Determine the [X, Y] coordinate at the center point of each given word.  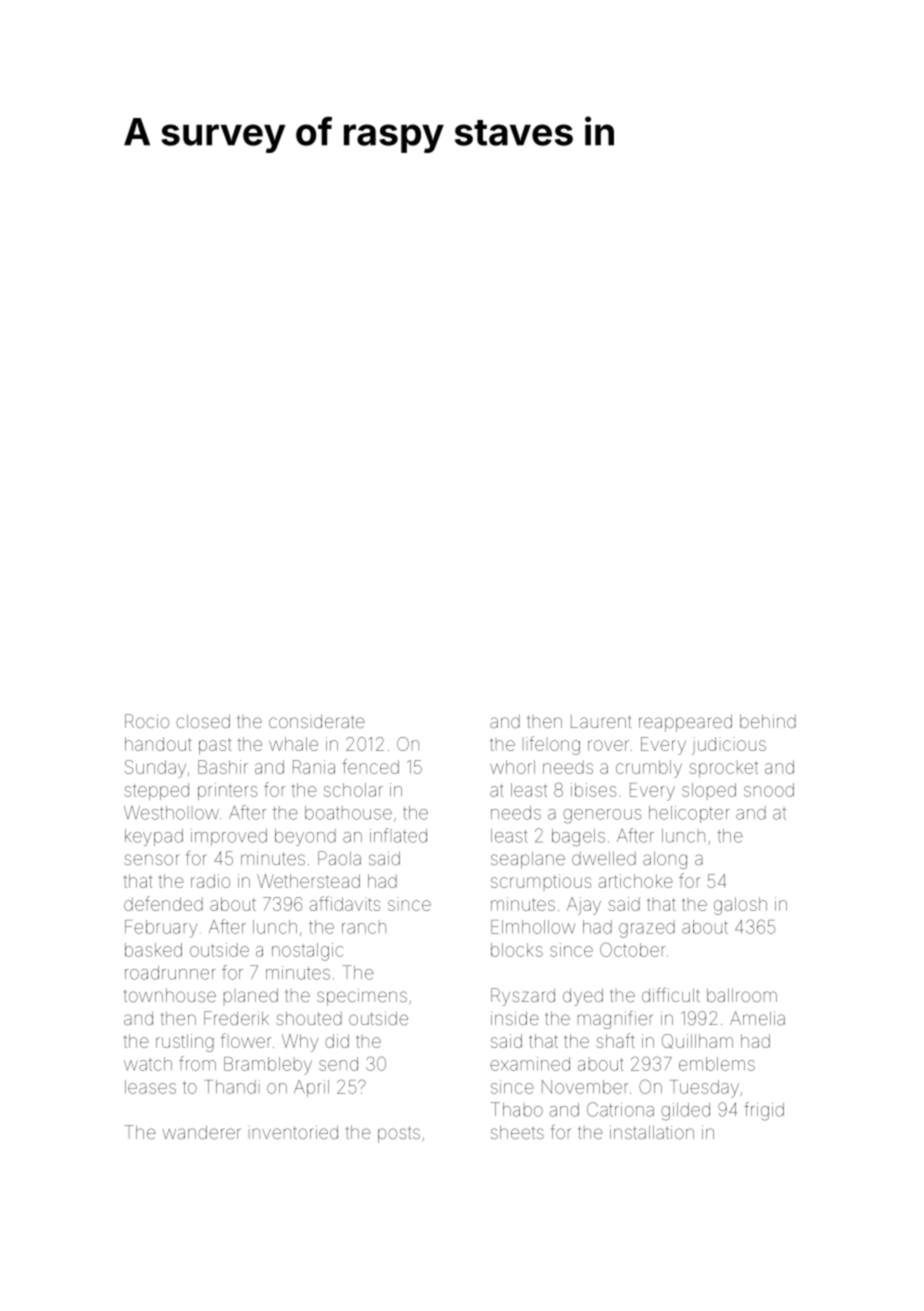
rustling [185, 1043]
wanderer [202, 1132]
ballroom [742, 995]
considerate [317, 721]
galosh [740, 906]
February [161, 929]
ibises [593, 790]
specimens [362, 998]
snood [769, 790]
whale [293, 744]
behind [768, 721]
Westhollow [171, 813]
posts [399, 1134]
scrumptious [541, 881]
